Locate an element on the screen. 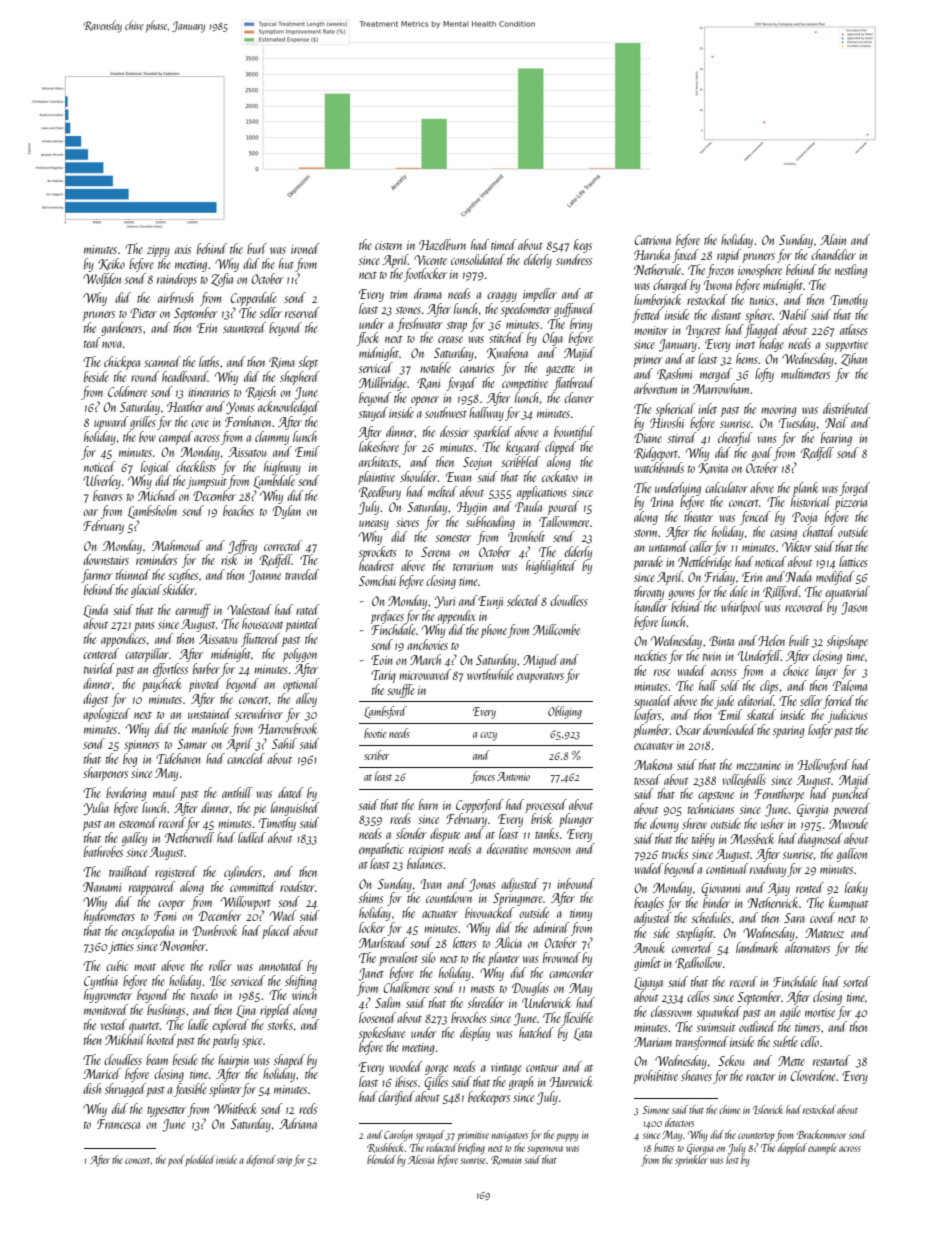 The image size is (952, 1233). Kwabena is located at coordinates (507, 353).
